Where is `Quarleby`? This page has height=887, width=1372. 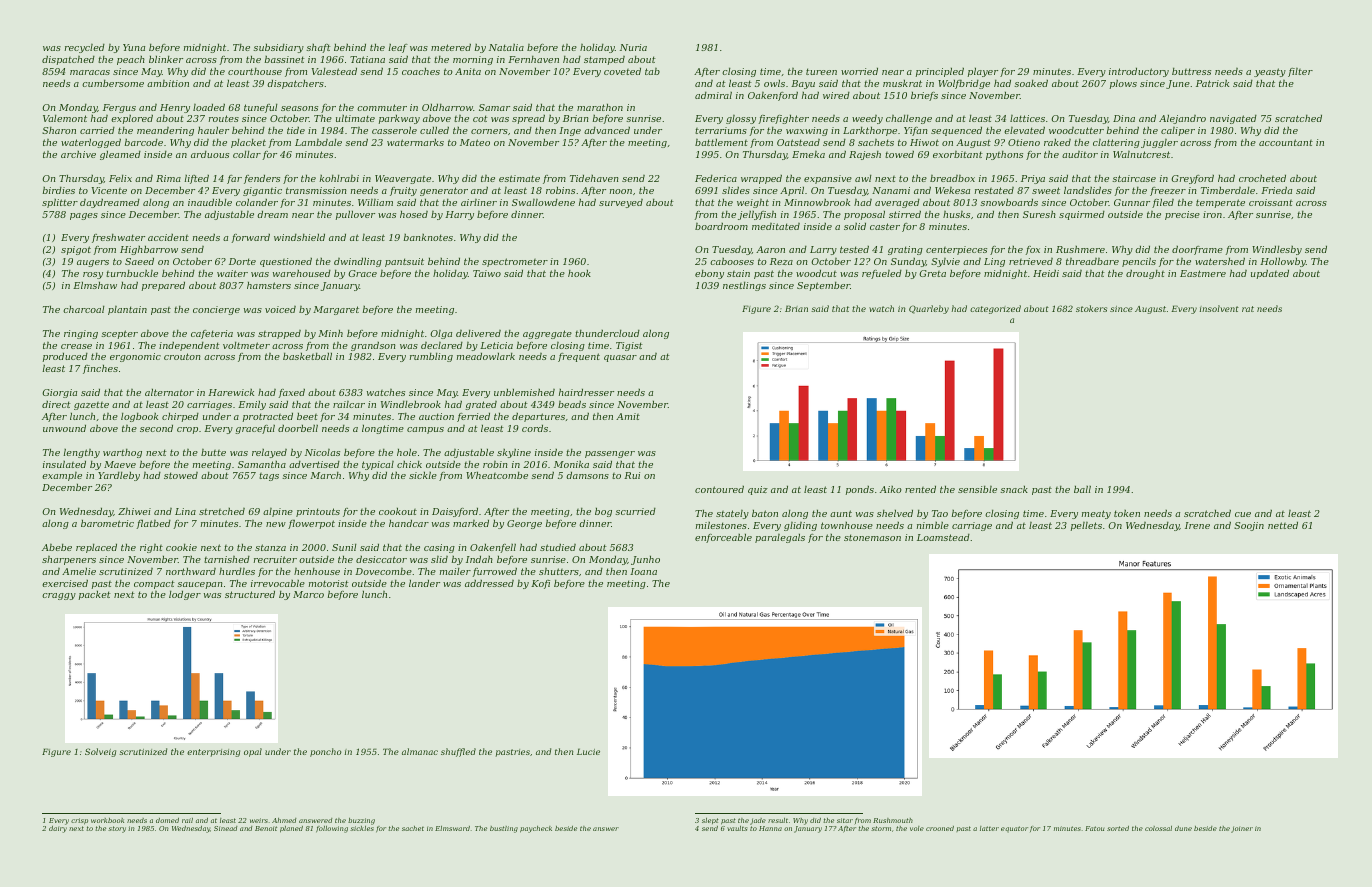
Quarleby is located at coordinates (929, 309).
